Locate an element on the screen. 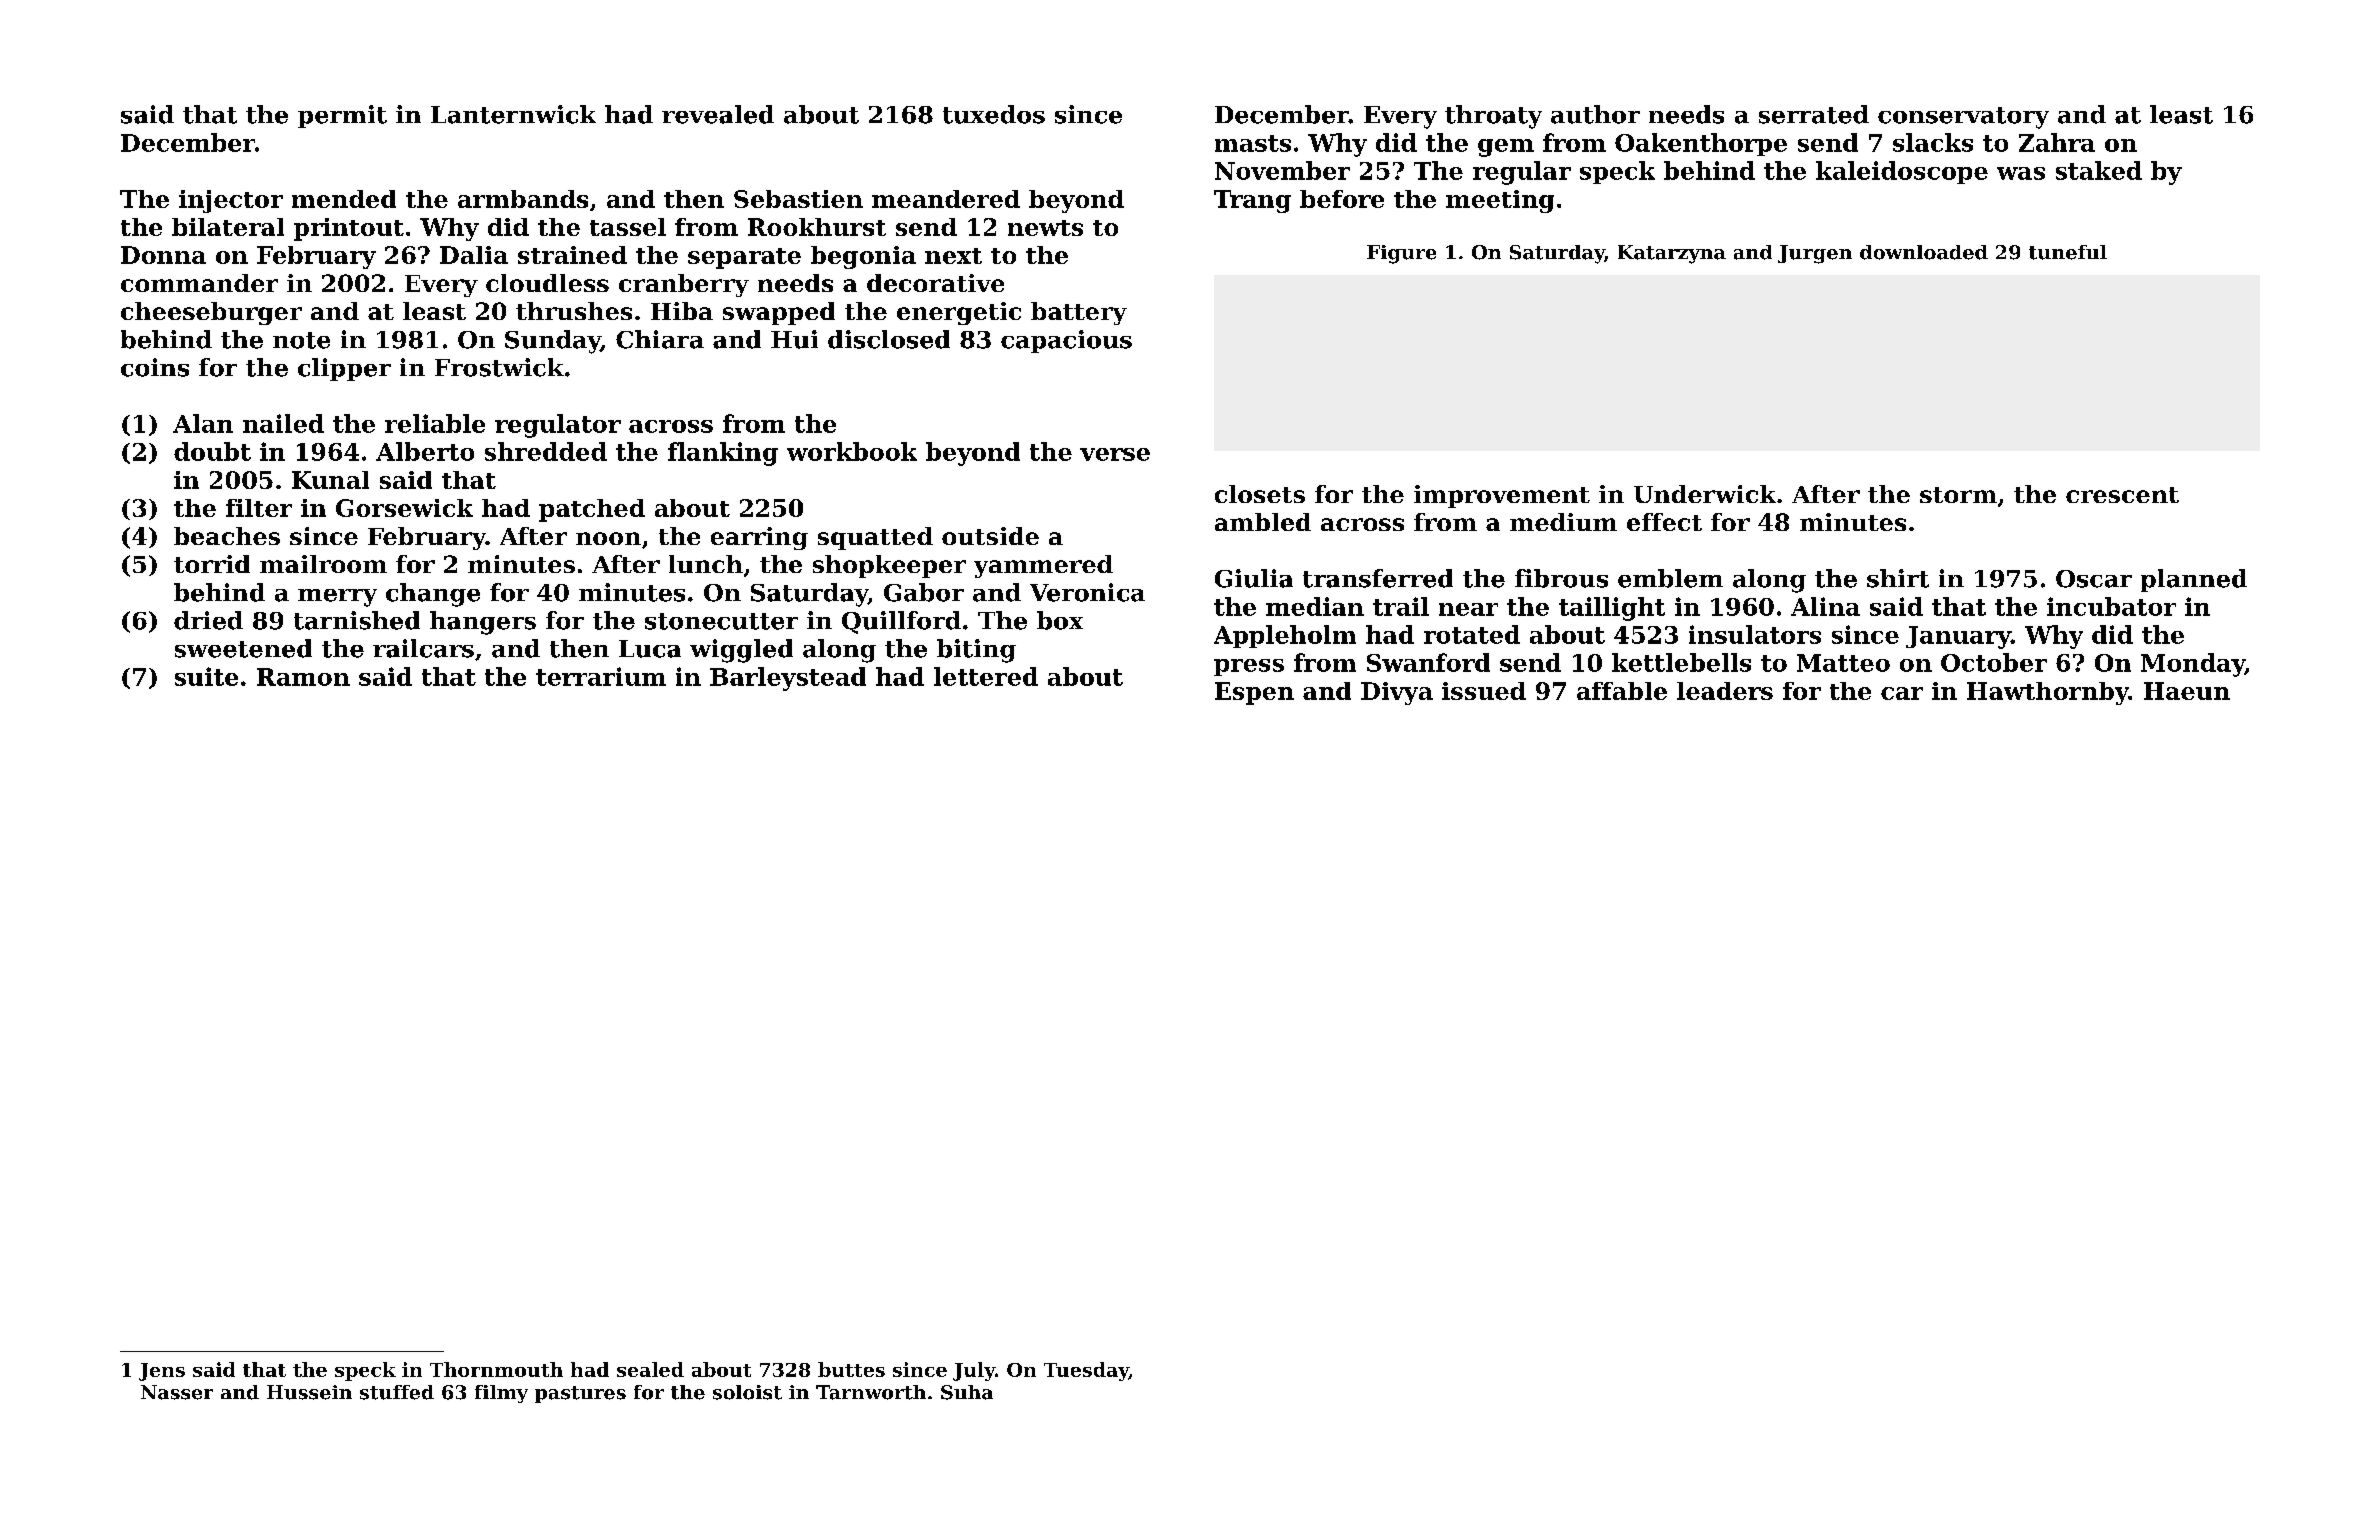 This screenshot has width=2380, height=1540. affable is located at coordinates (1622, 691).
